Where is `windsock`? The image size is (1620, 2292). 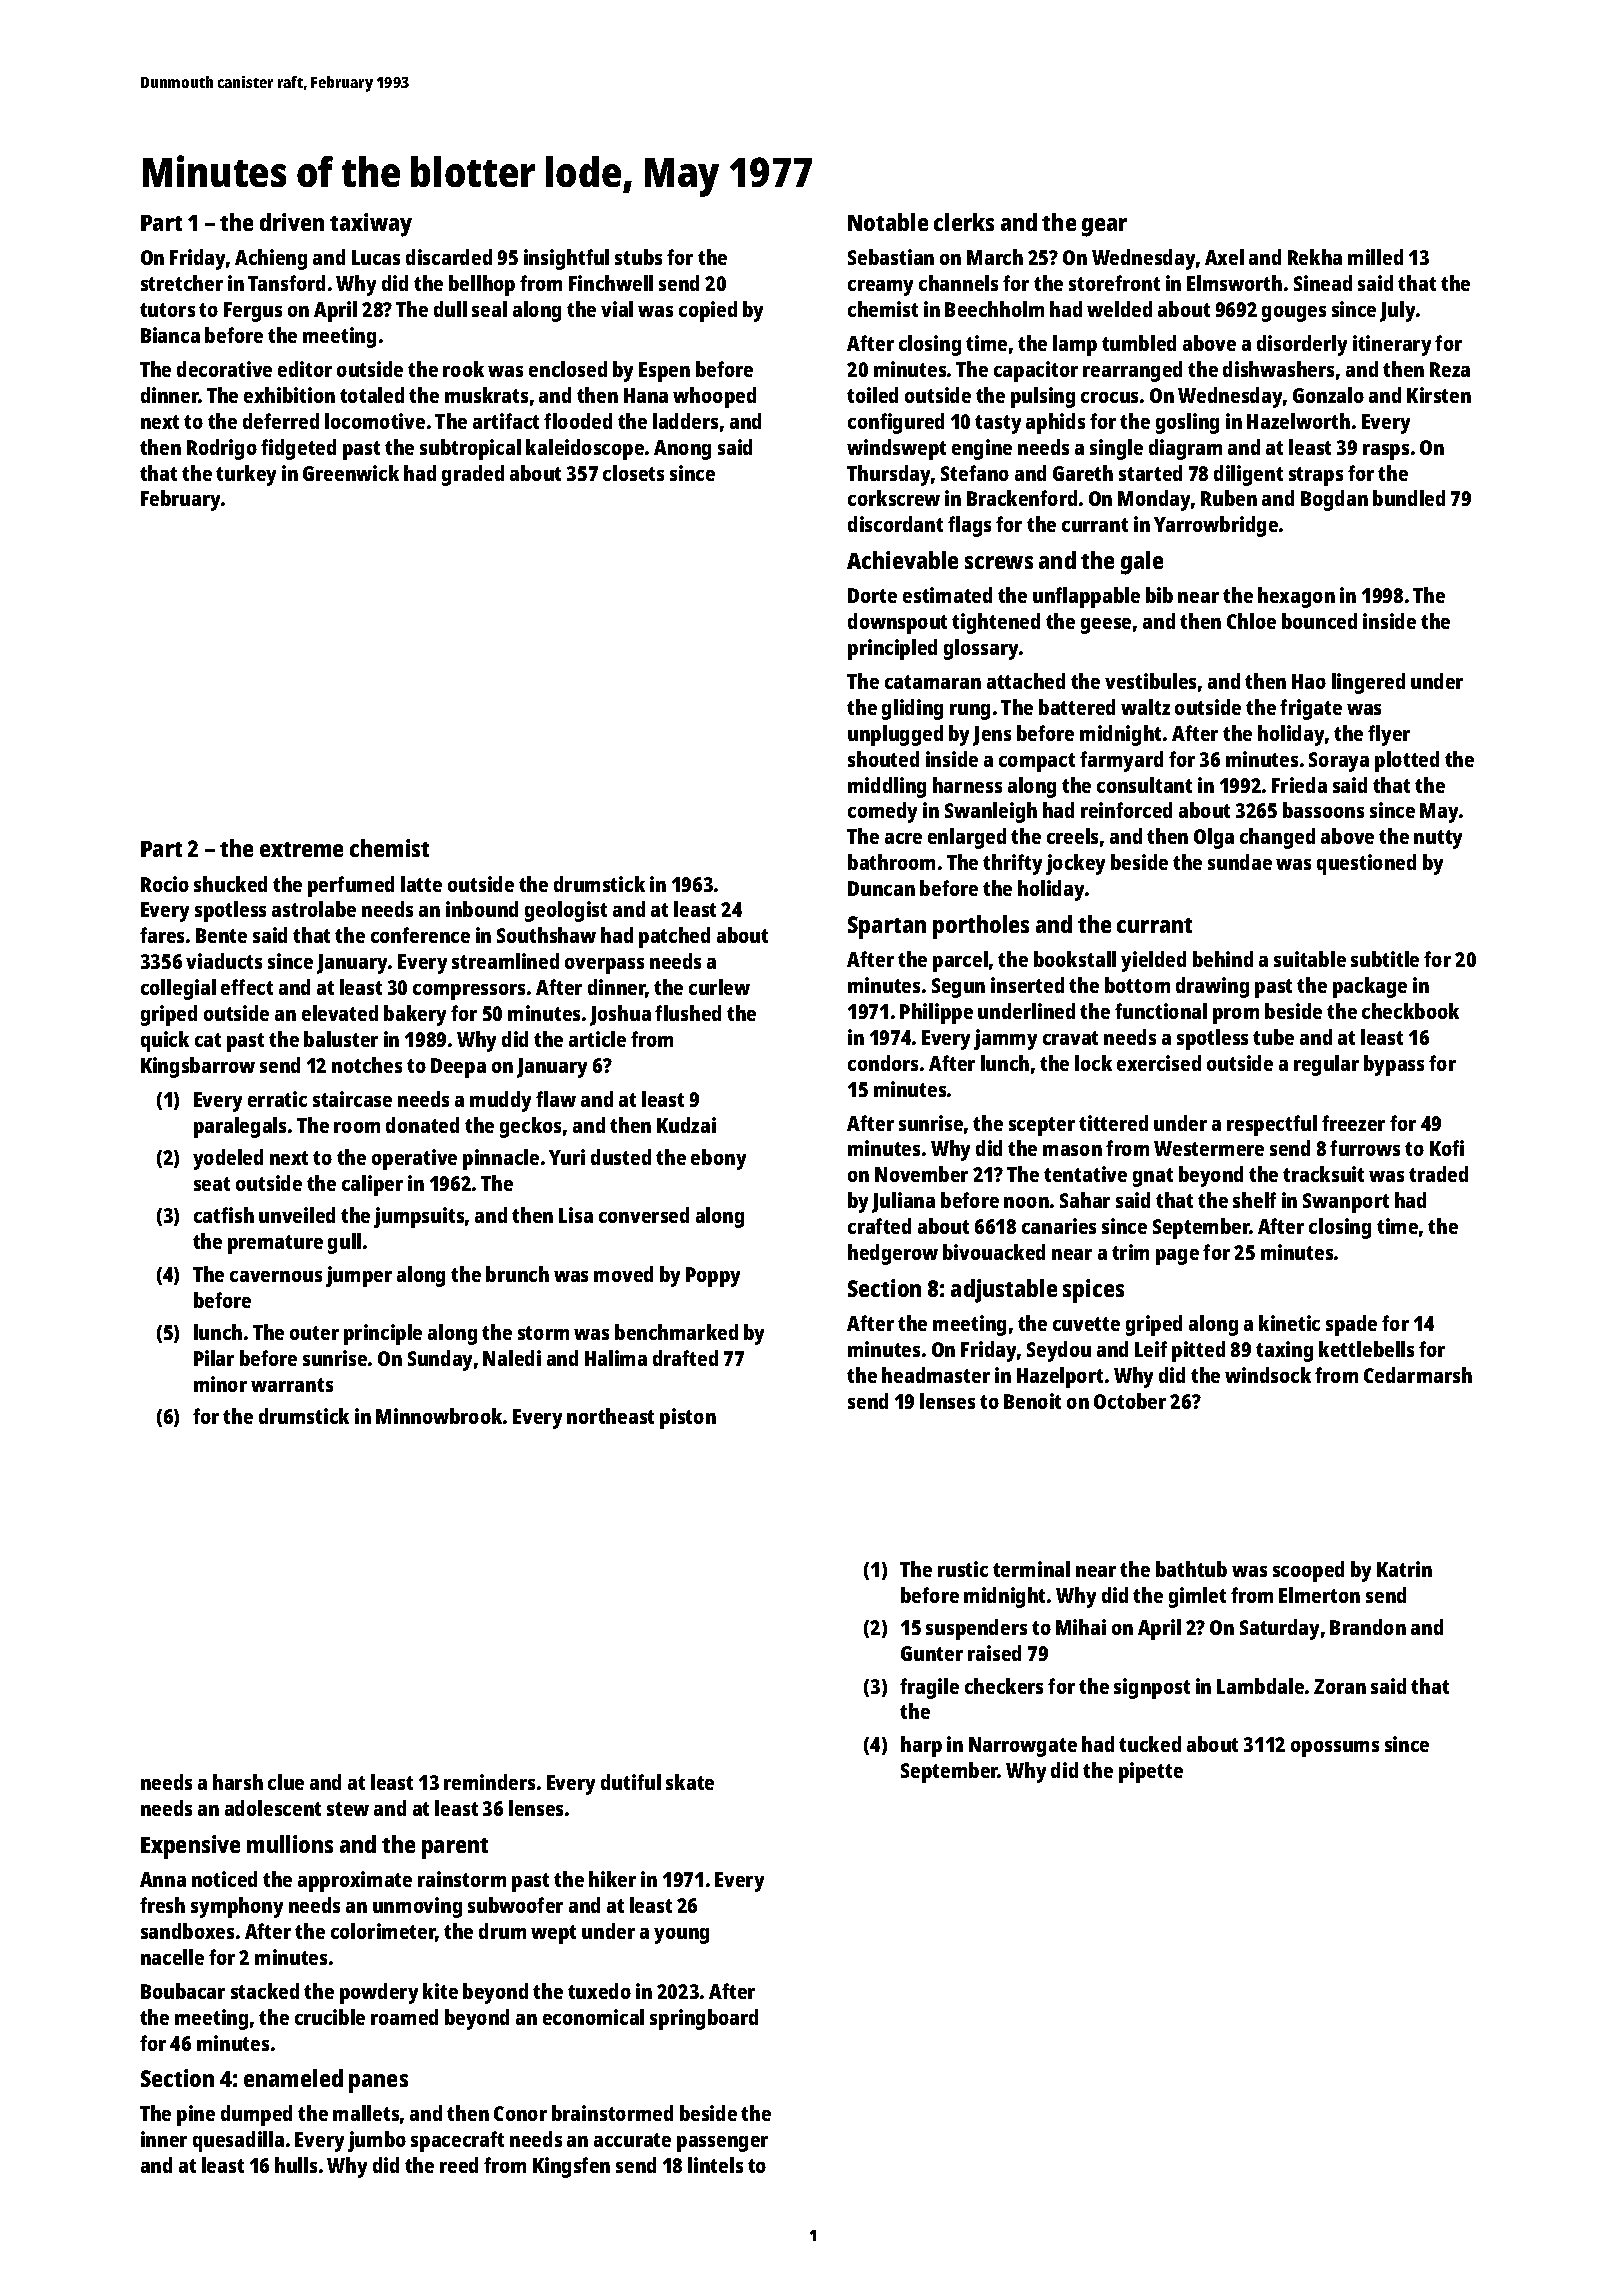 windsock is located at coordinates (1268, 1375).
